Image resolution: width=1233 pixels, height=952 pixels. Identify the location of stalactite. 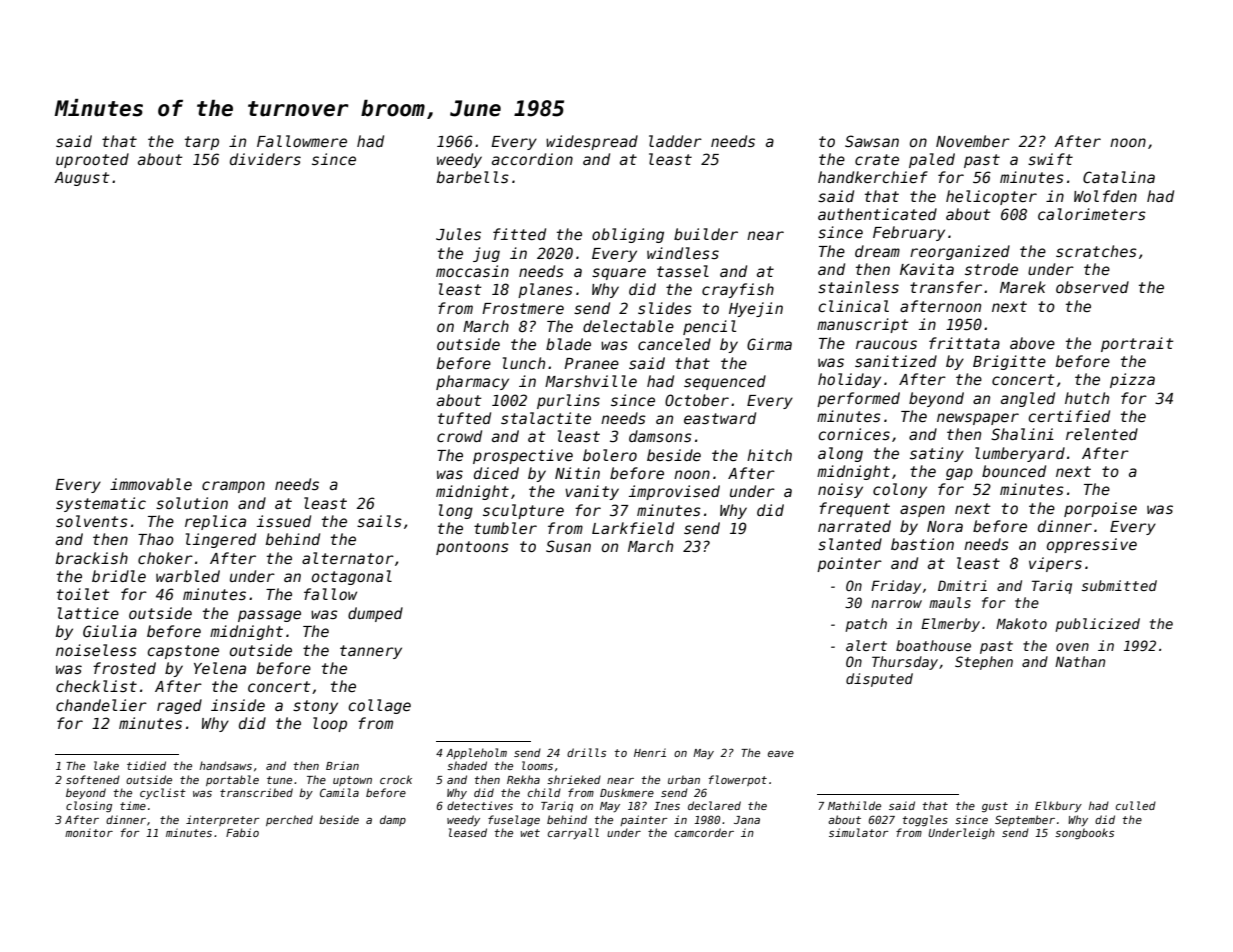
(546, 418).
